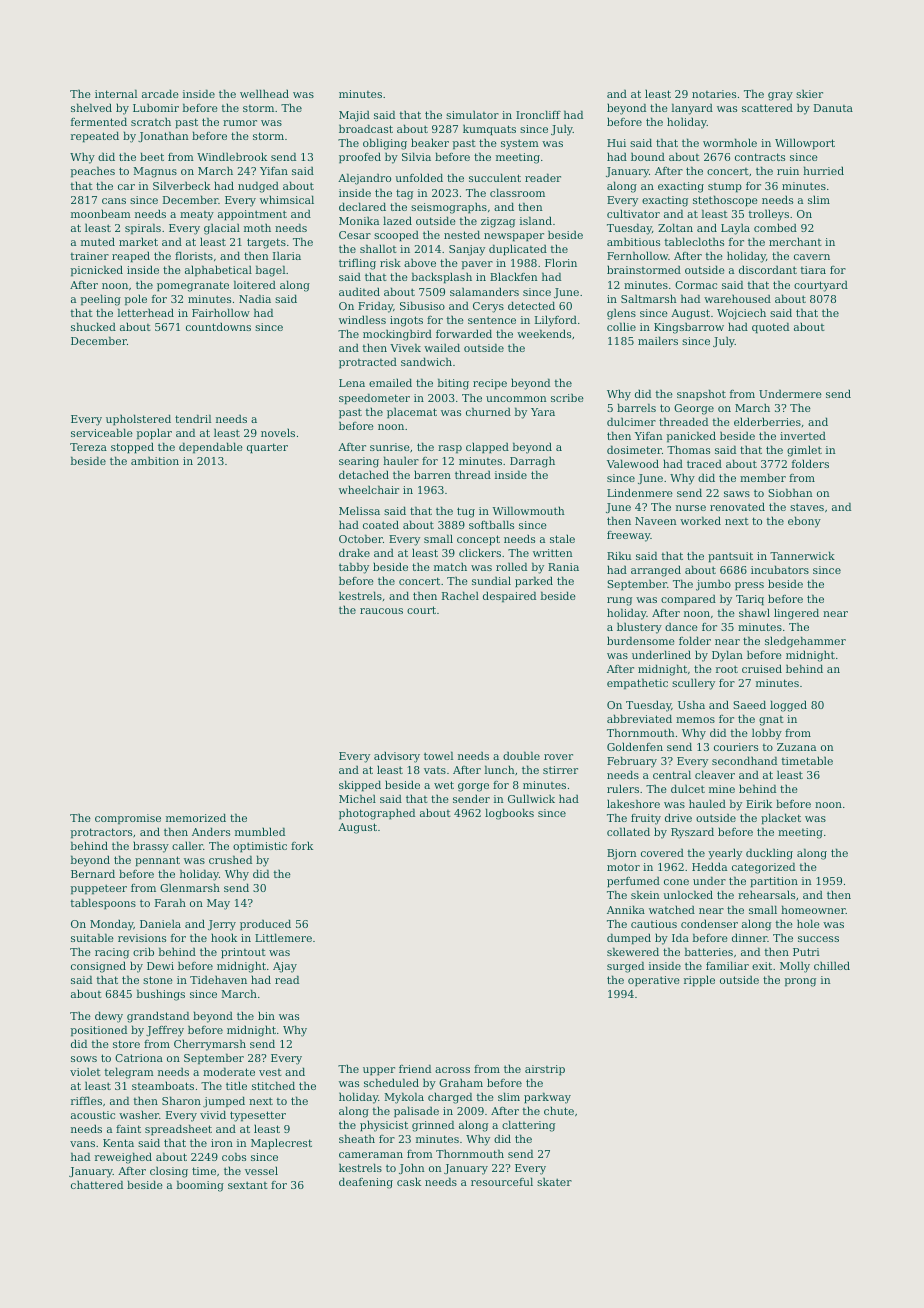 This page has height=1308, width=924. Describe the element at coordinates (200, 1186) in the page. I see `booming` at that location.
